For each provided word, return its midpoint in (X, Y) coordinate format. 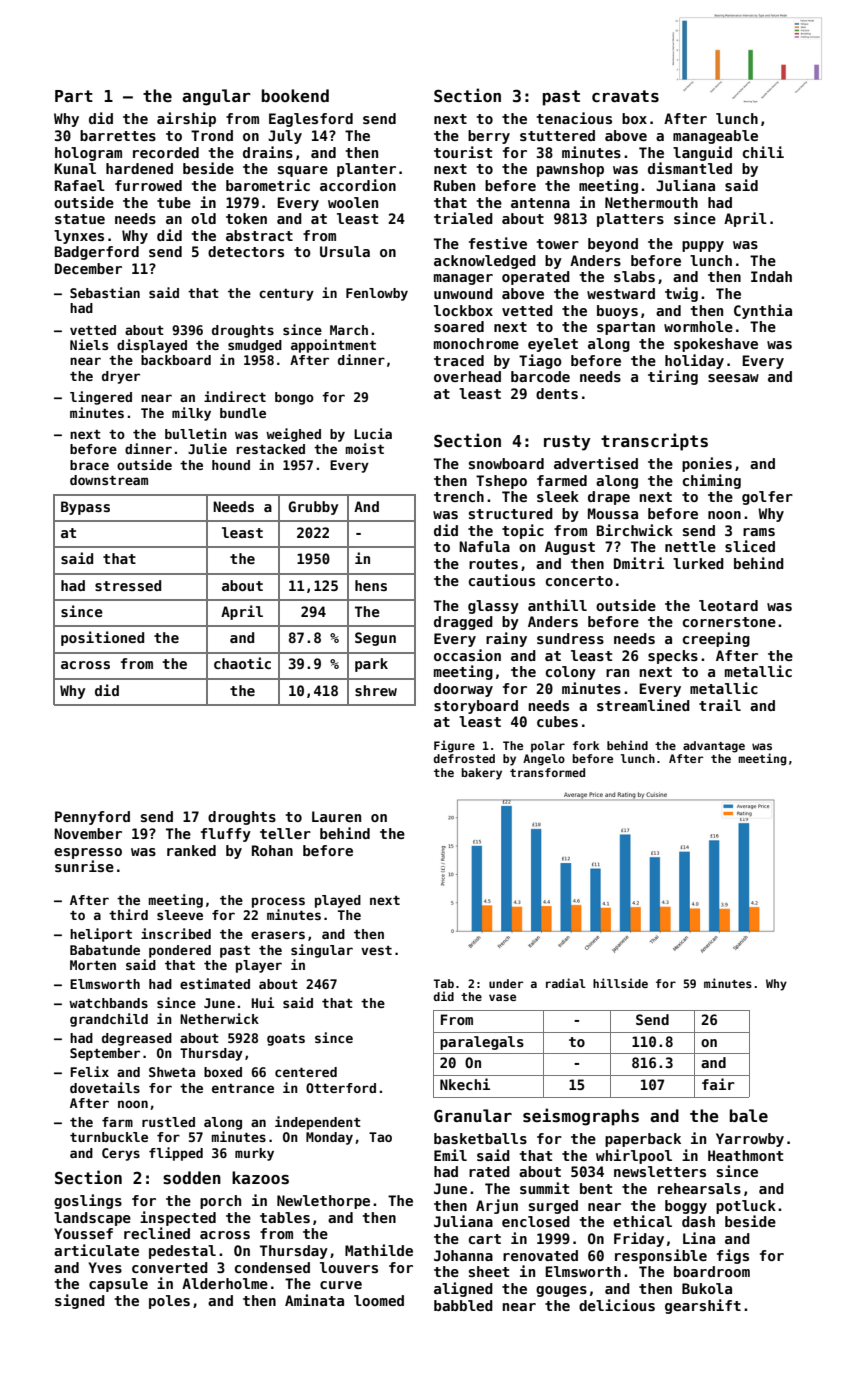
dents (557, 393)
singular (322, 951)
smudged (255, 346)
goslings (88, 1201)
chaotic (242, 663)
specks (673, 657)
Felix (89, 1071)
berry (489, 137)
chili (763, 152)
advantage (714, 747)
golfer (767, 498)
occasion (467, 655)
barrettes (118, 135)
